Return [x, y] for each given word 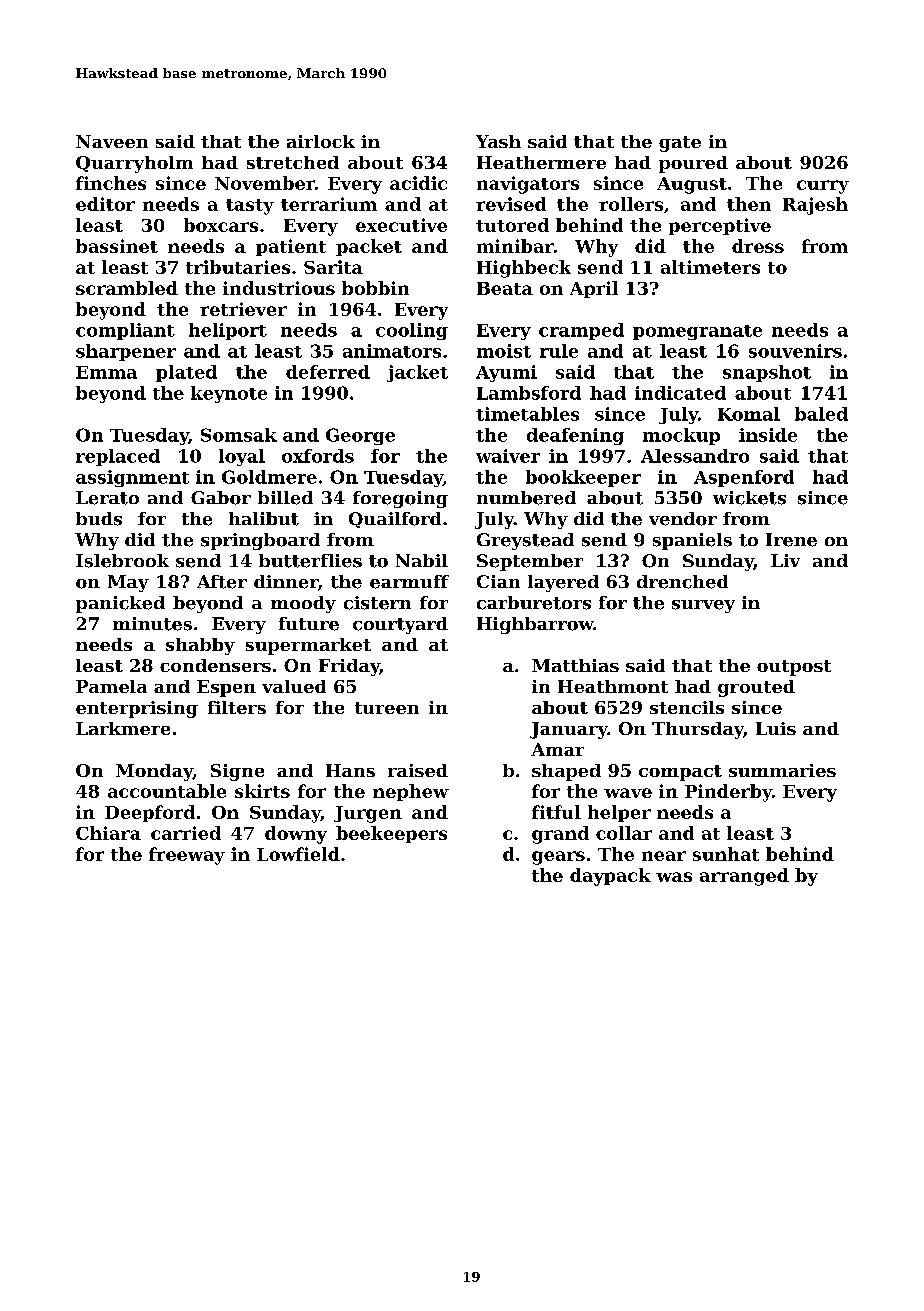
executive [401, 225]
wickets [749, 498]
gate [680, 144]
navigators [528, 185]
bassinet [117, 246]
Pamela [111, 686]
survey [703, 606]
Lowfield [298, 854]
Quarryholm [134, 164]
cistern [377, 603]
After [222, 582]
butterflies [310, 561]
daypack [610, 877]
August [692, 185]
